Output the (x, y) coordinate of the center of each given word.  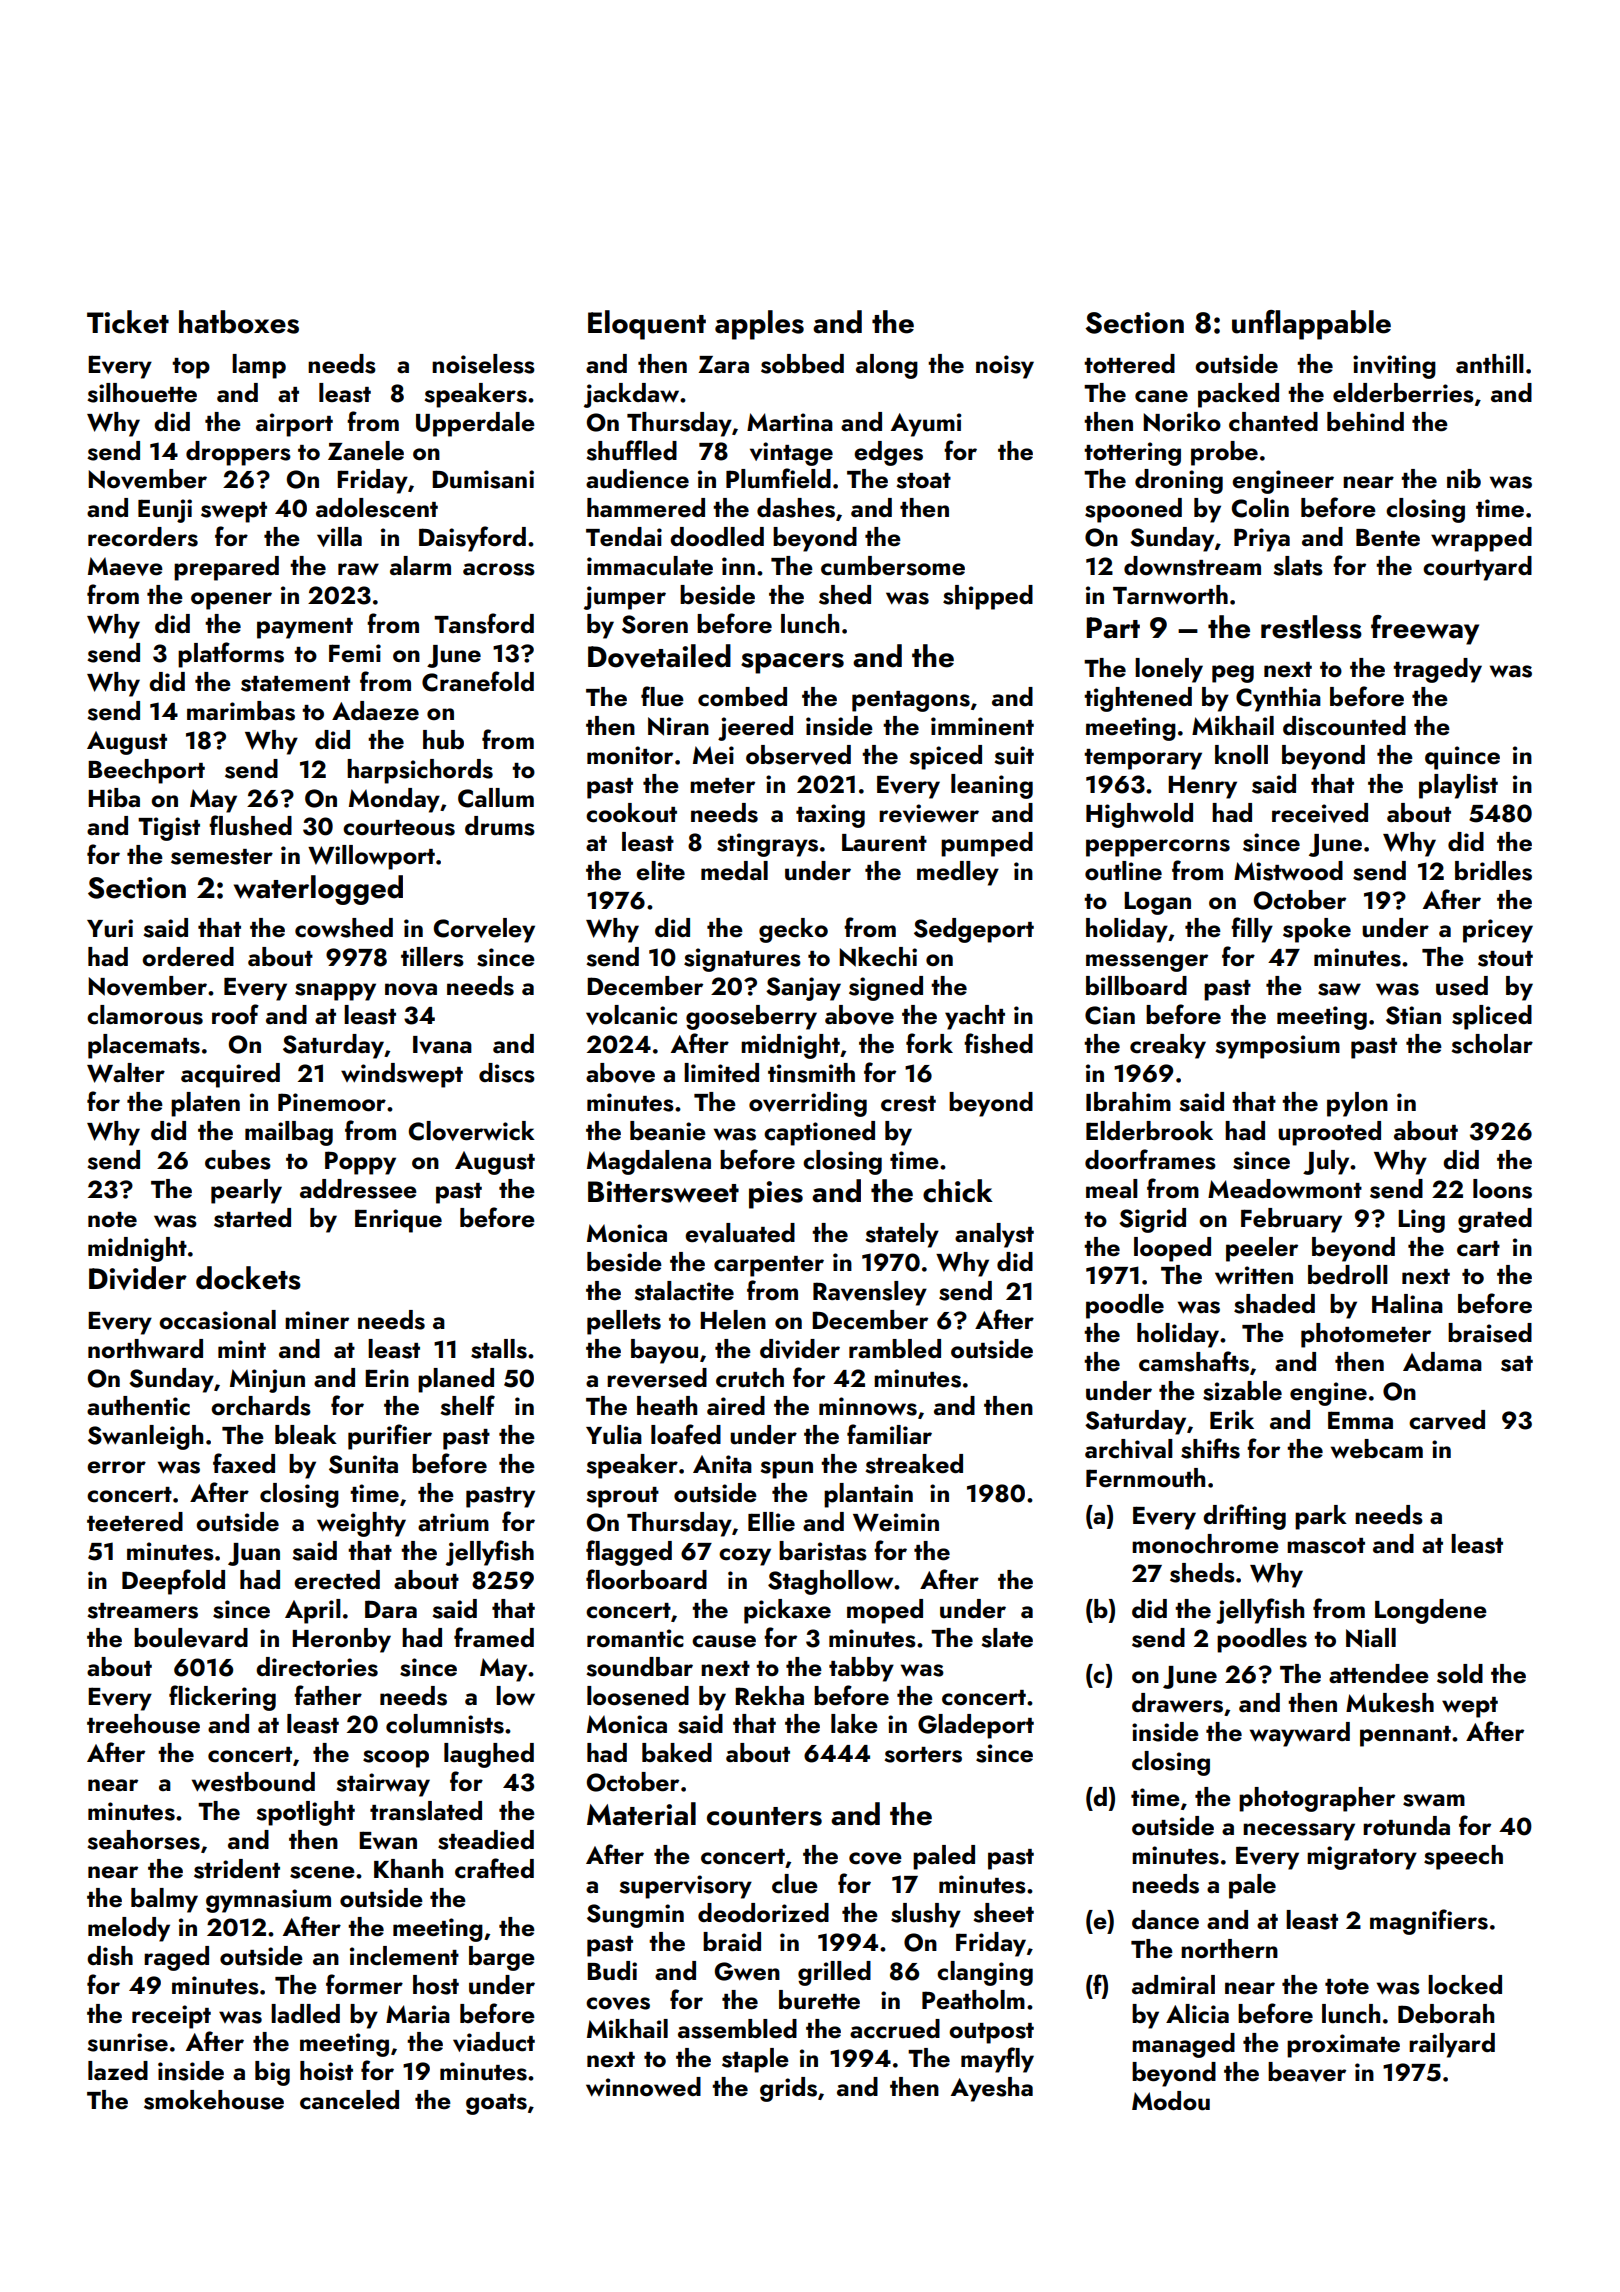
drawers (1177, 1703)
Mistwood (1288, 871)
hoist (326, 2071)
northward (145, 1349)
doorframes (1150, 1159)
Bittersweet (663, 1192)
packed (1238, 395)
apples (759, 325)
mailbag (289, 1133)
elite (660, 871)
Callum (496, 798)
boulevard (191, 1638)
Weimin (896, 1522)
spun (786, 1470)
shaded (1274, 1304)
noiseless (483, 364)
